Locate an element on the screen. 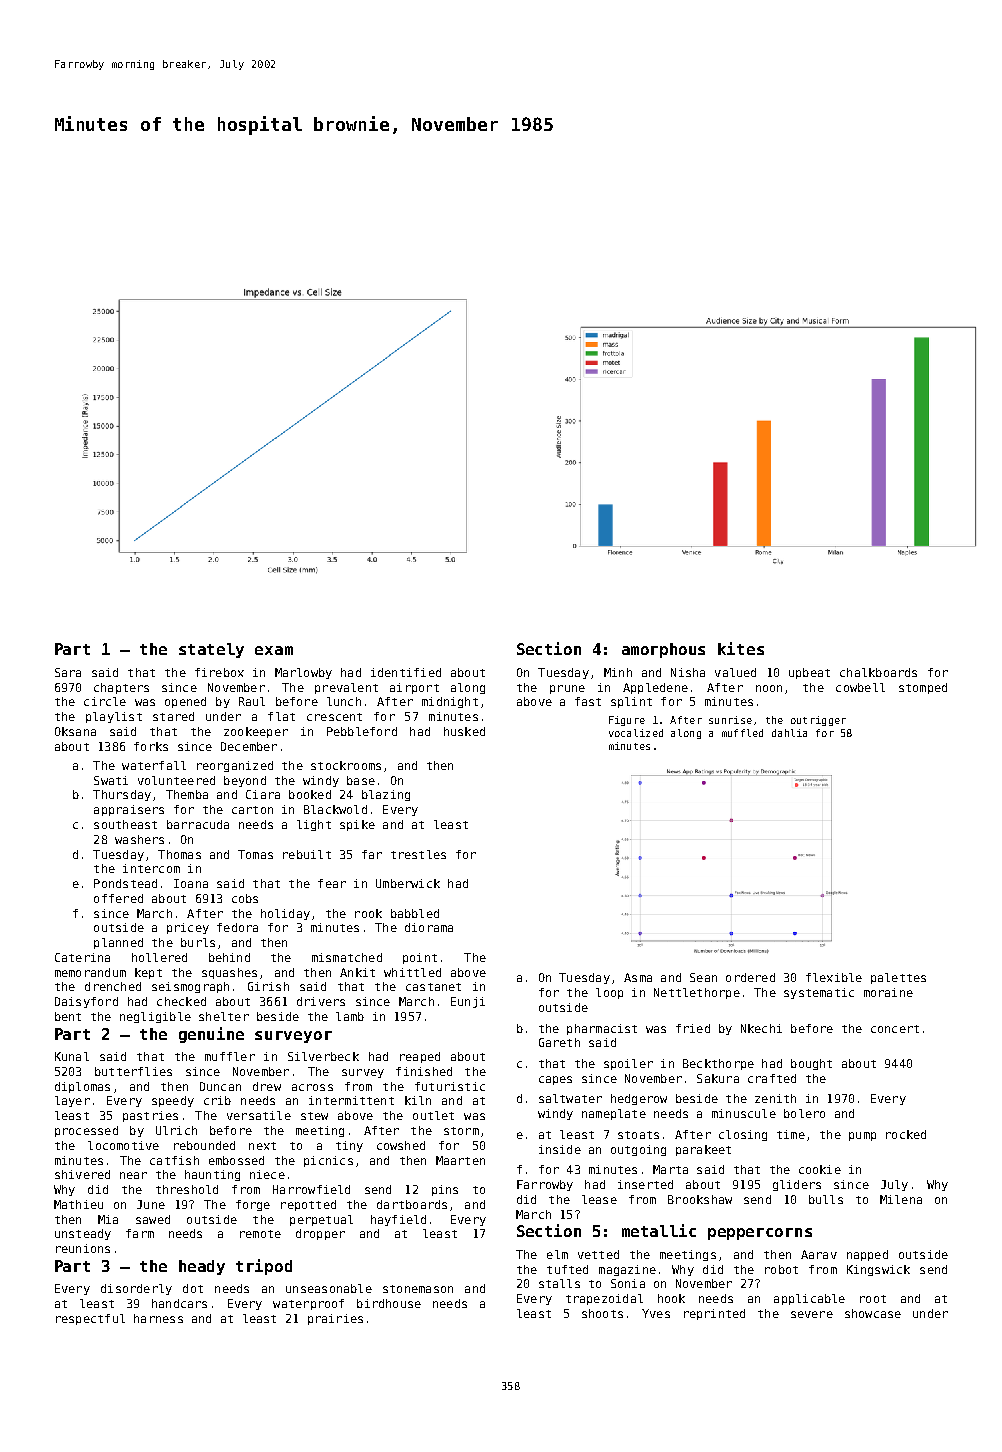  diorama is located at coordinates (429, 927).
